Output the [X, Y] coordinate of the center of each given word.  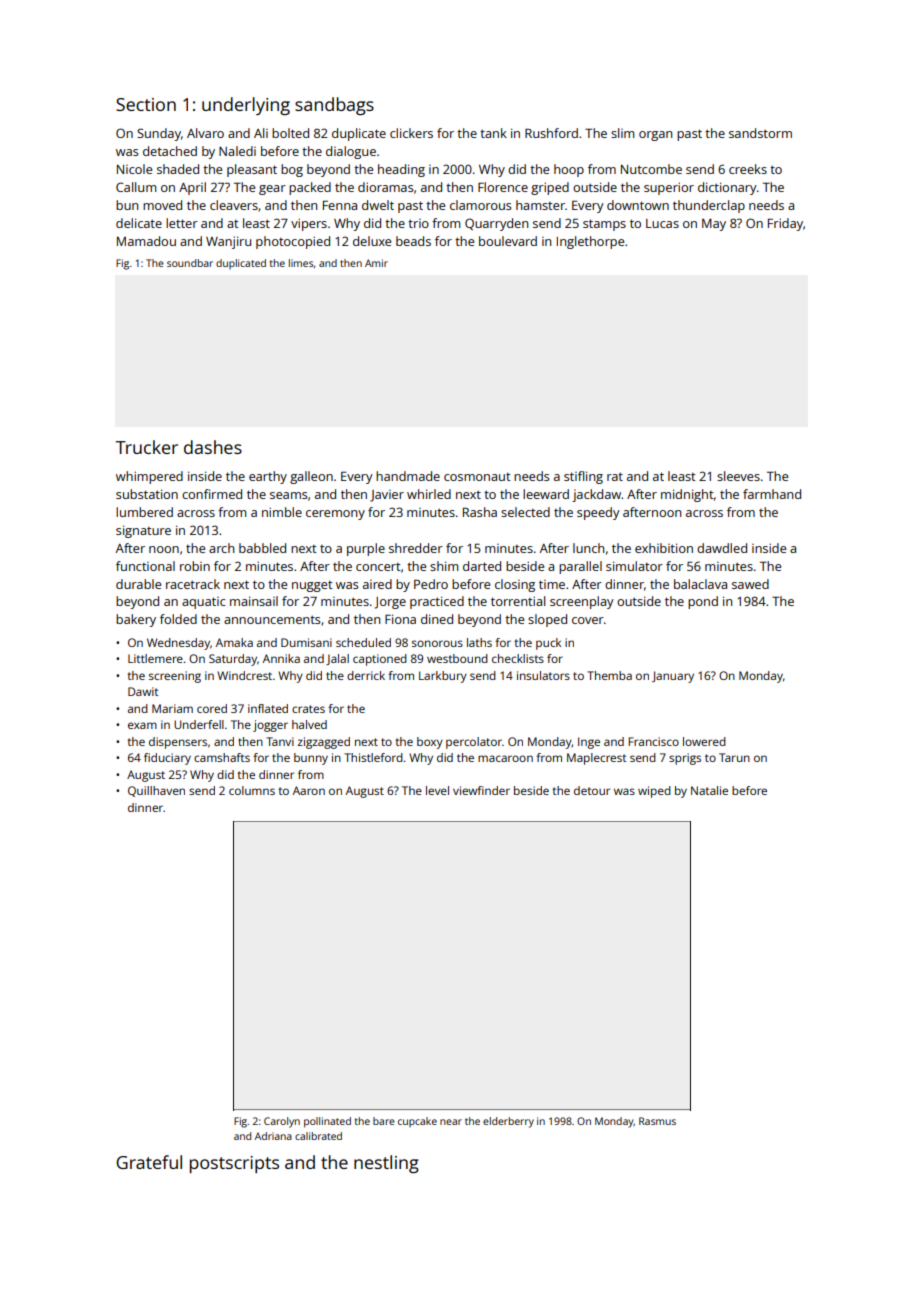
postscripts [234, 1164]
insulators [543, 675]
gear [272, 190]
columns [252, 790]
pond [703, 602]
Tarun [734, 757]
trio [418, 223]
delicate [139, 223]
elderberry [508, 1122]
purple [366, 549]
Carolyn [282, 1122]
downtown [638, 205]
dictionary [727, 188]
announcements [272, 619]
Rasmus [657, 1121]
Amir [376, 263]
